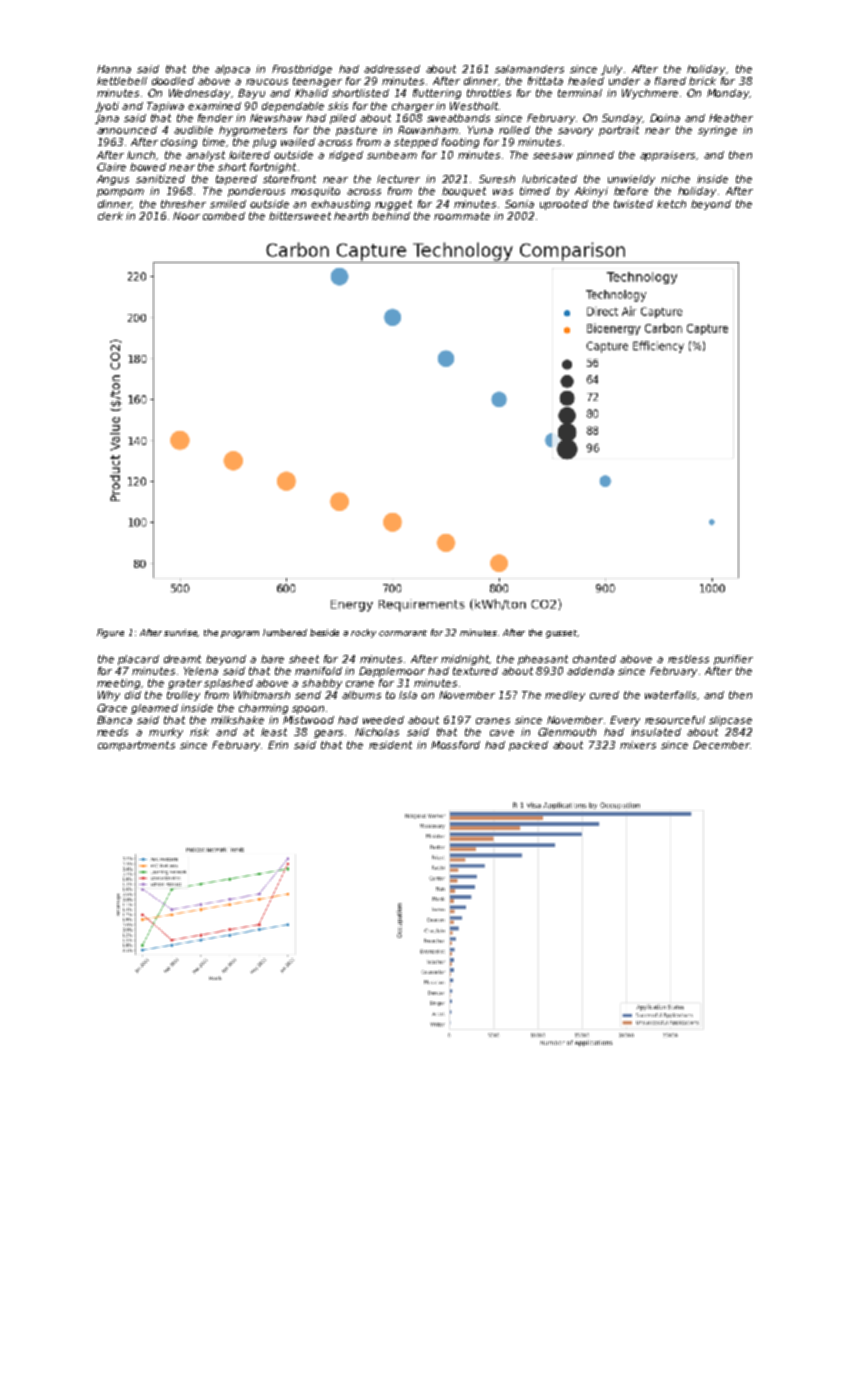  I want to click on clerk, so click(110, 216).
